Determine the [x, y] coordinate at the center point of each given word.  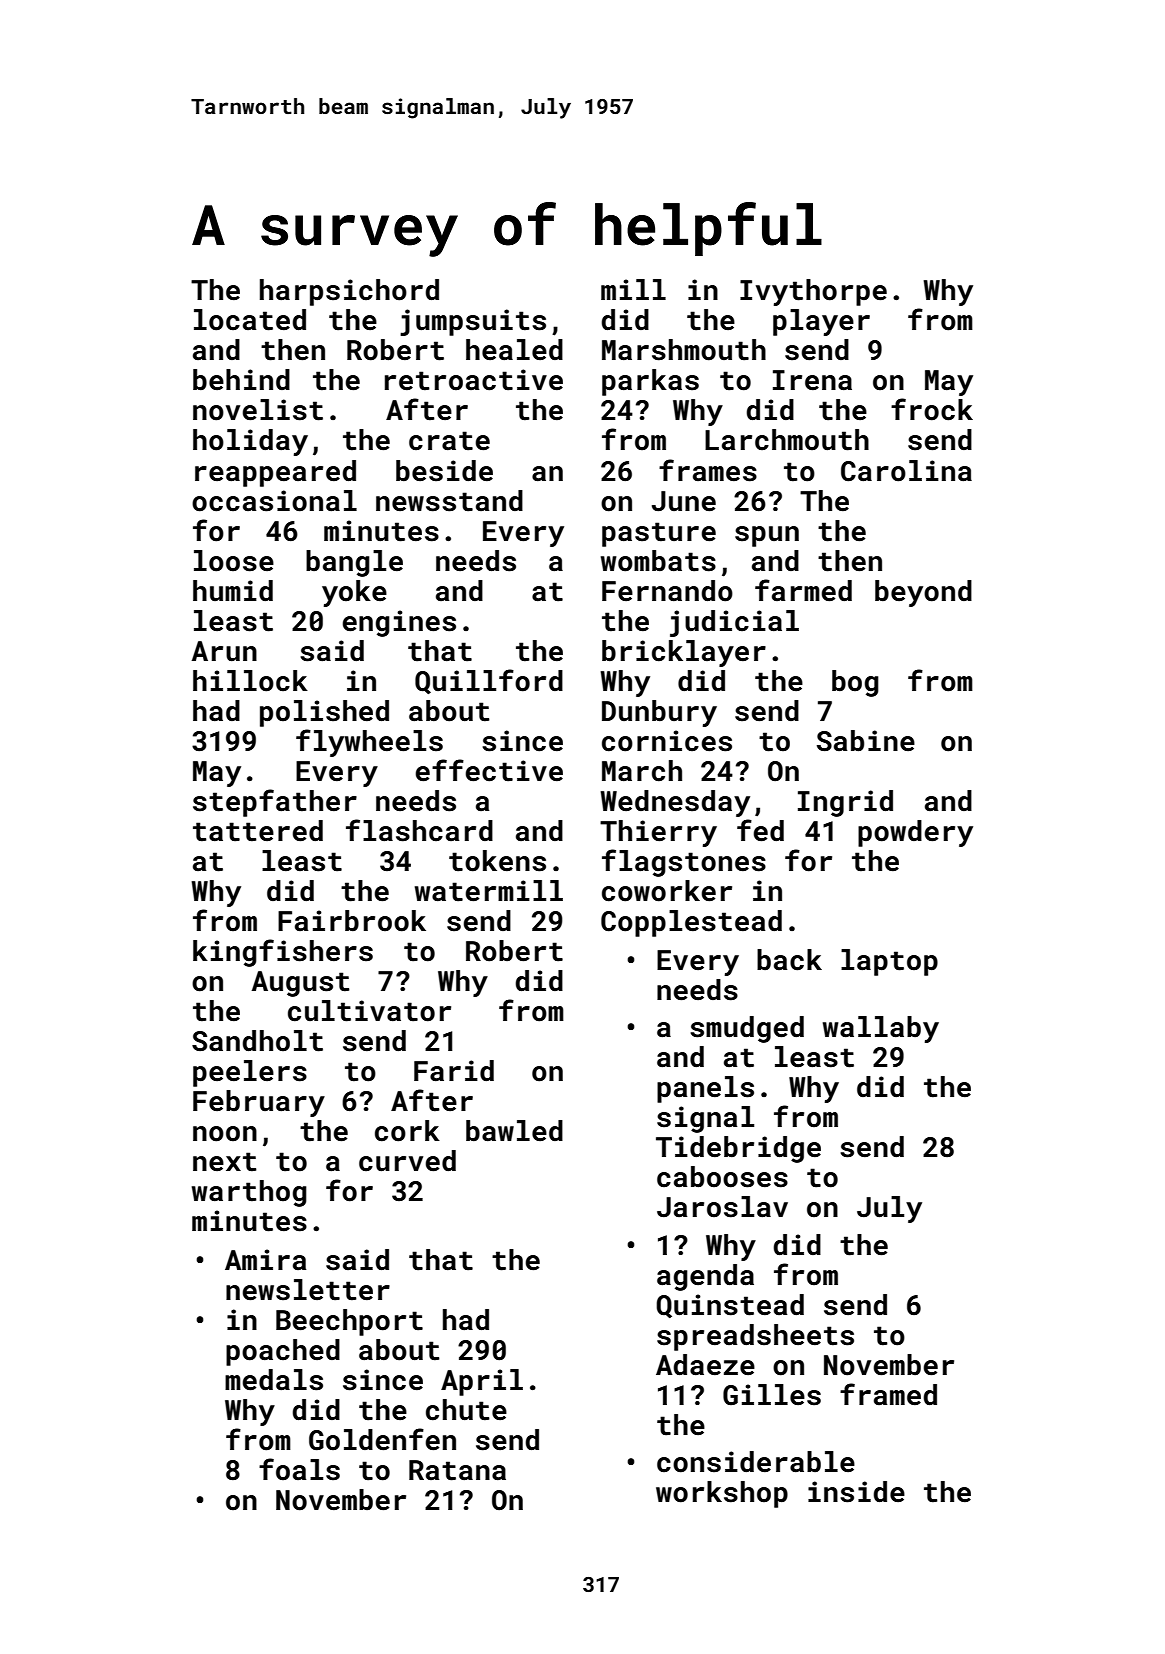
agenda [705, 1277]
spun [767, 536]
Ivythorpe [813, 292]
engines [399, 623]
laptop [889, 962]
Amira [265, 1260]
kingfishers [283, 953]
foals [299, 1469]
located [250, 320]
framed [888, 1394]
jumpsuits [473, 322]
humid [233, 591]
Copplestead [691, 923]
